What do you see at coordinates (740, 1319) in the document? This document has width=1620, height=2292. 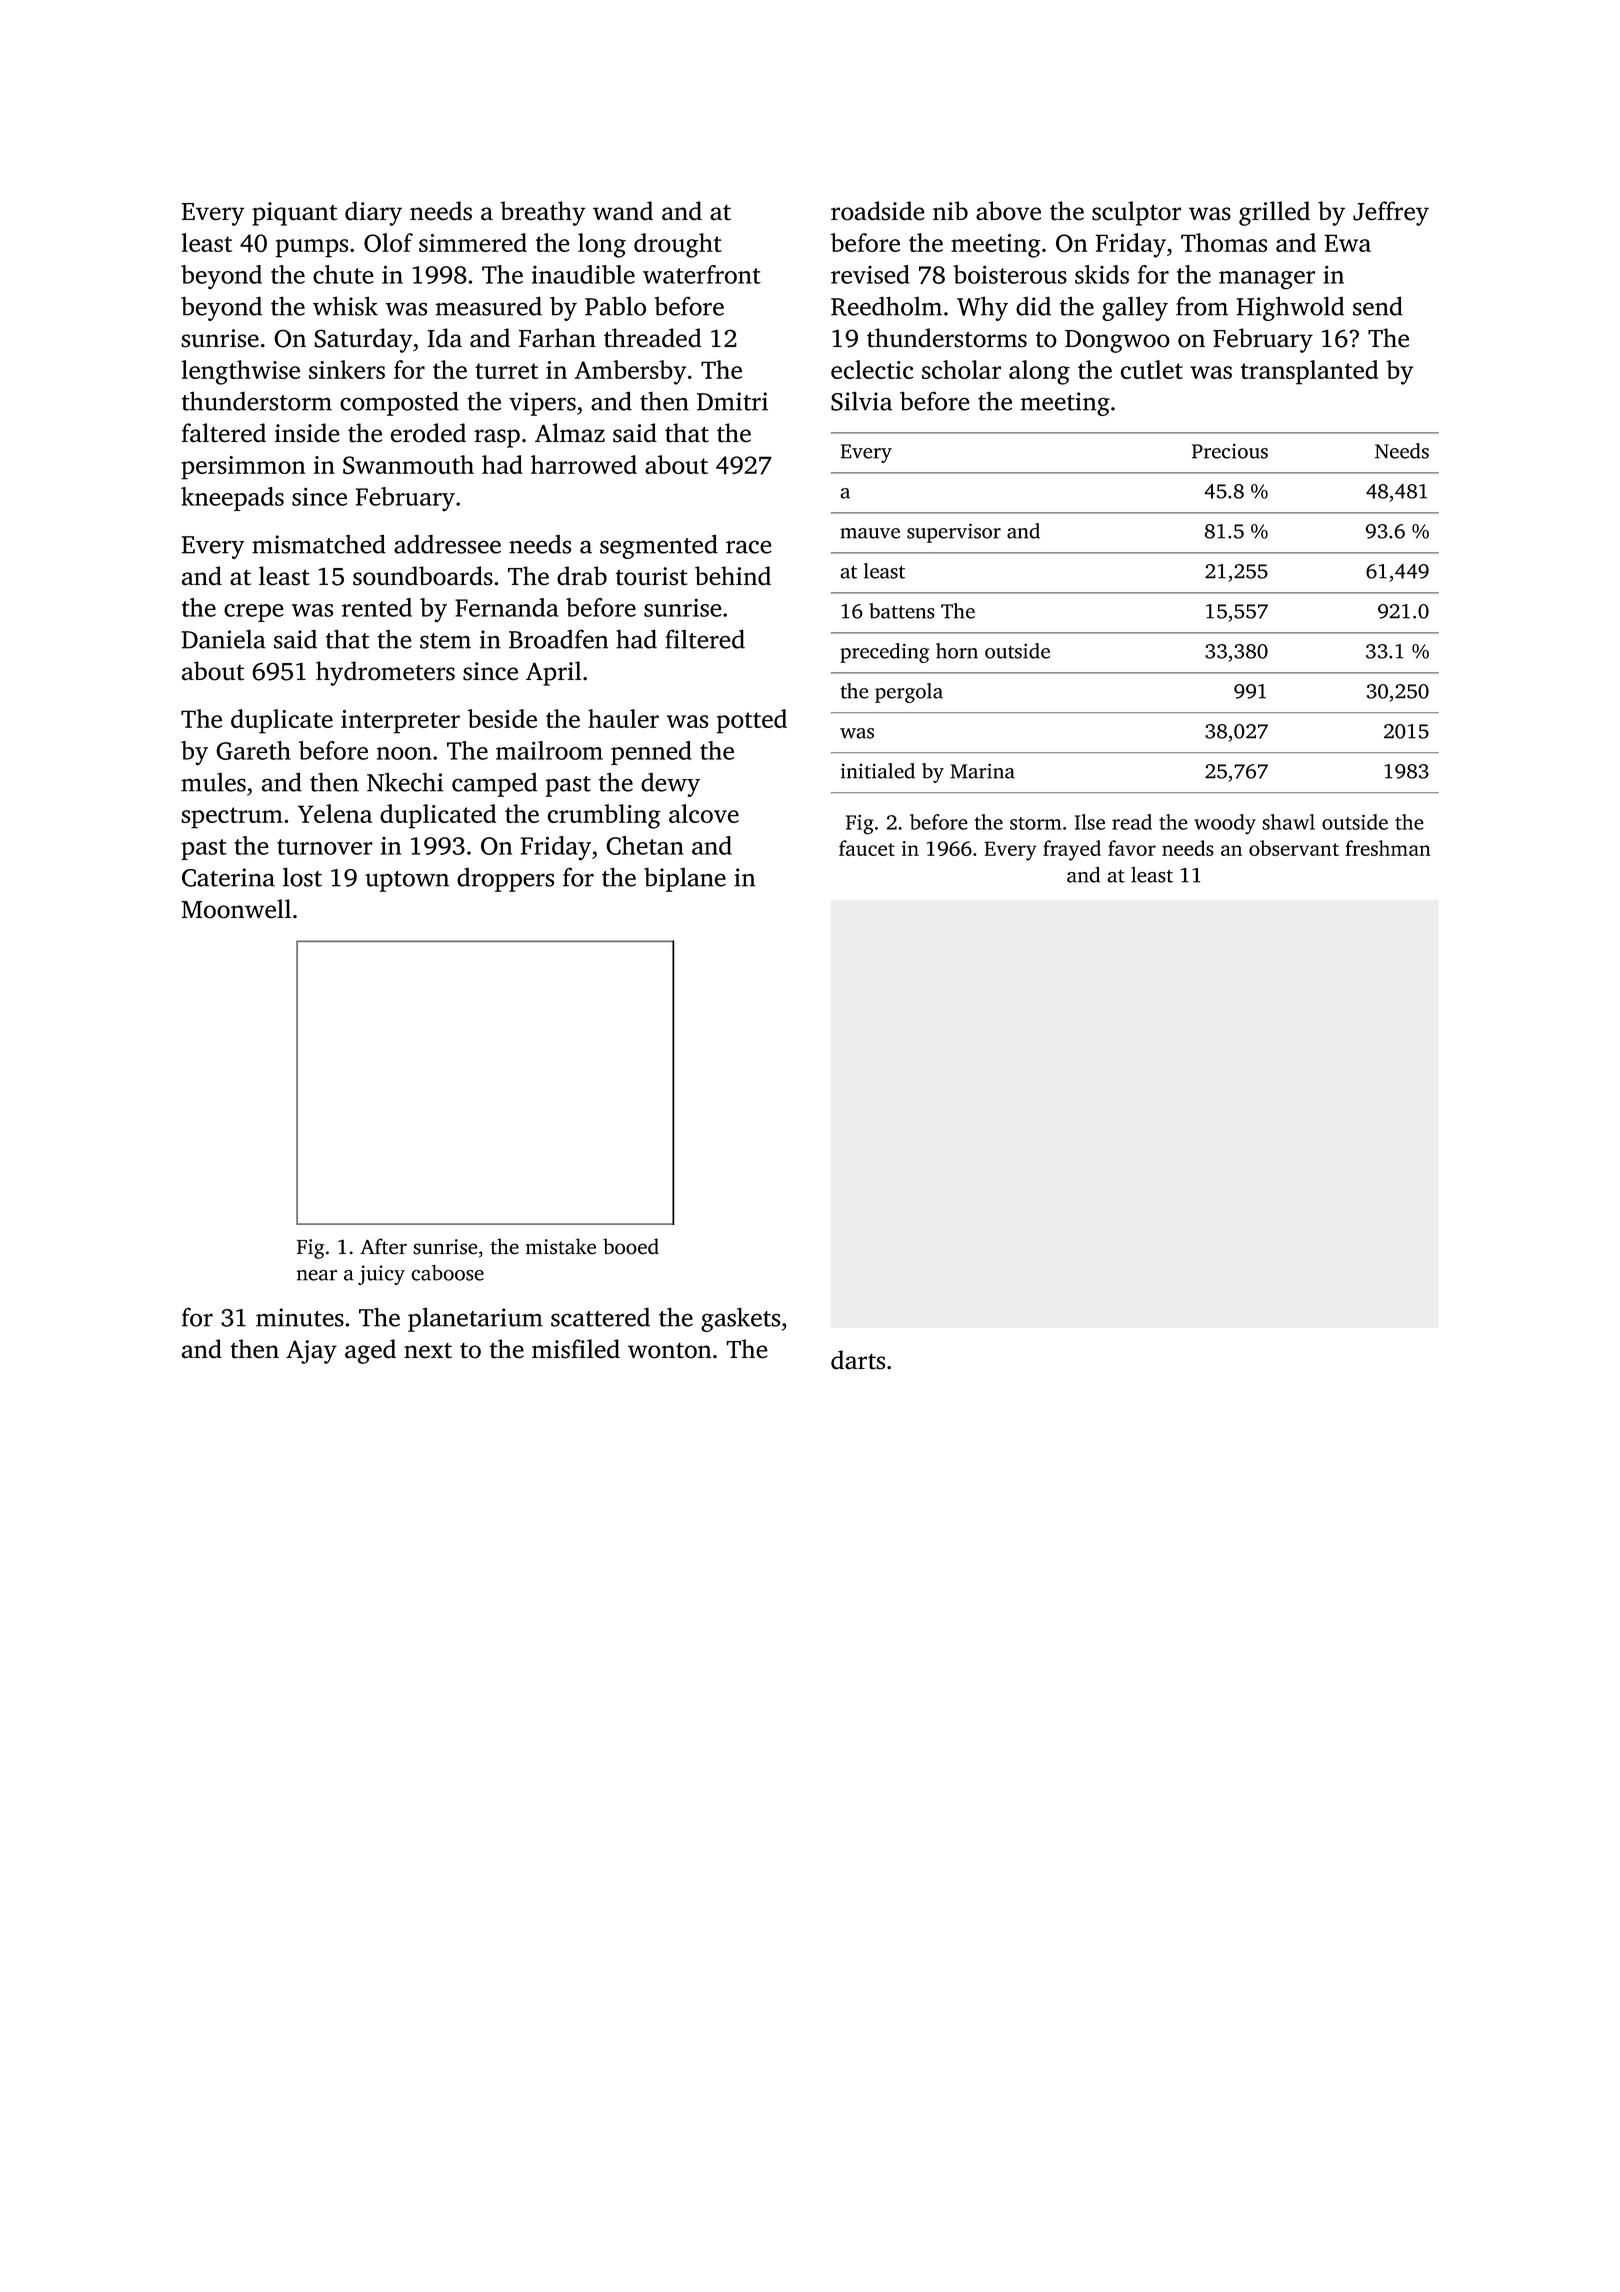 I see `gaskets` at bounding box center [740, 1319].
